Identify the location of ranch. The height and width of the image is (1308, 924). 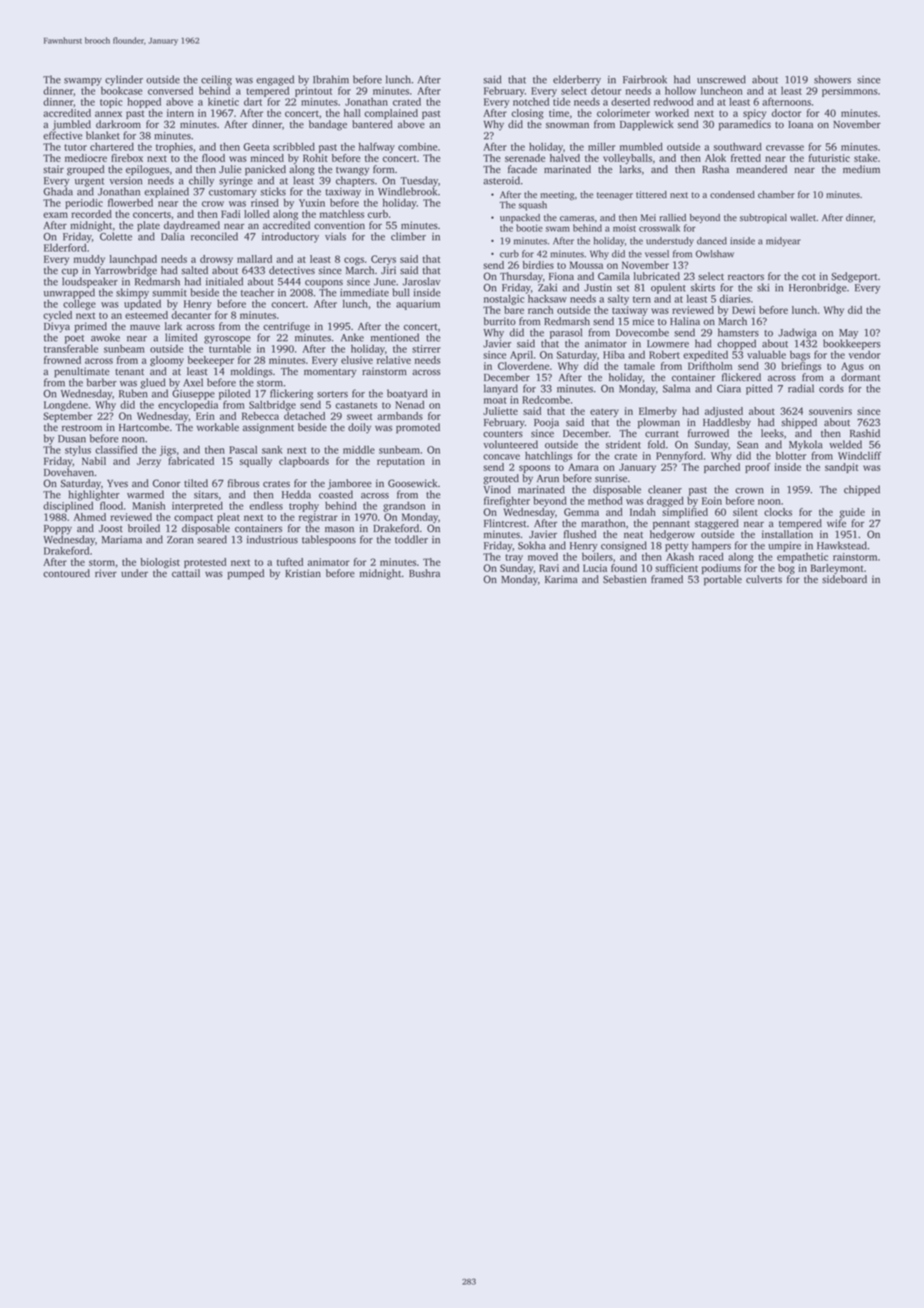
(540, 310).
